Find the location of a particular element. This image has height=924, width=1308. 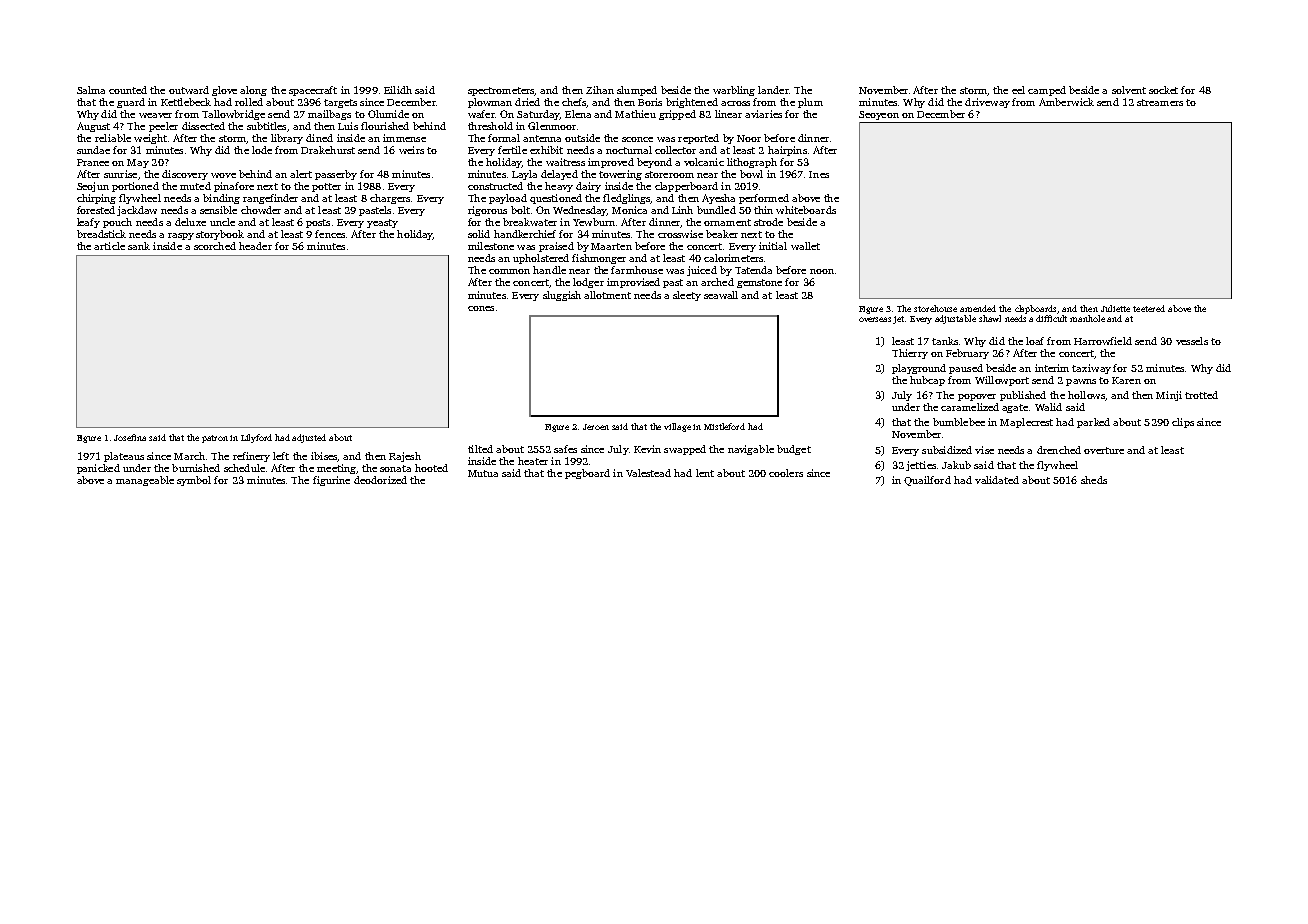

validated is located at coordinates (997, 480).
